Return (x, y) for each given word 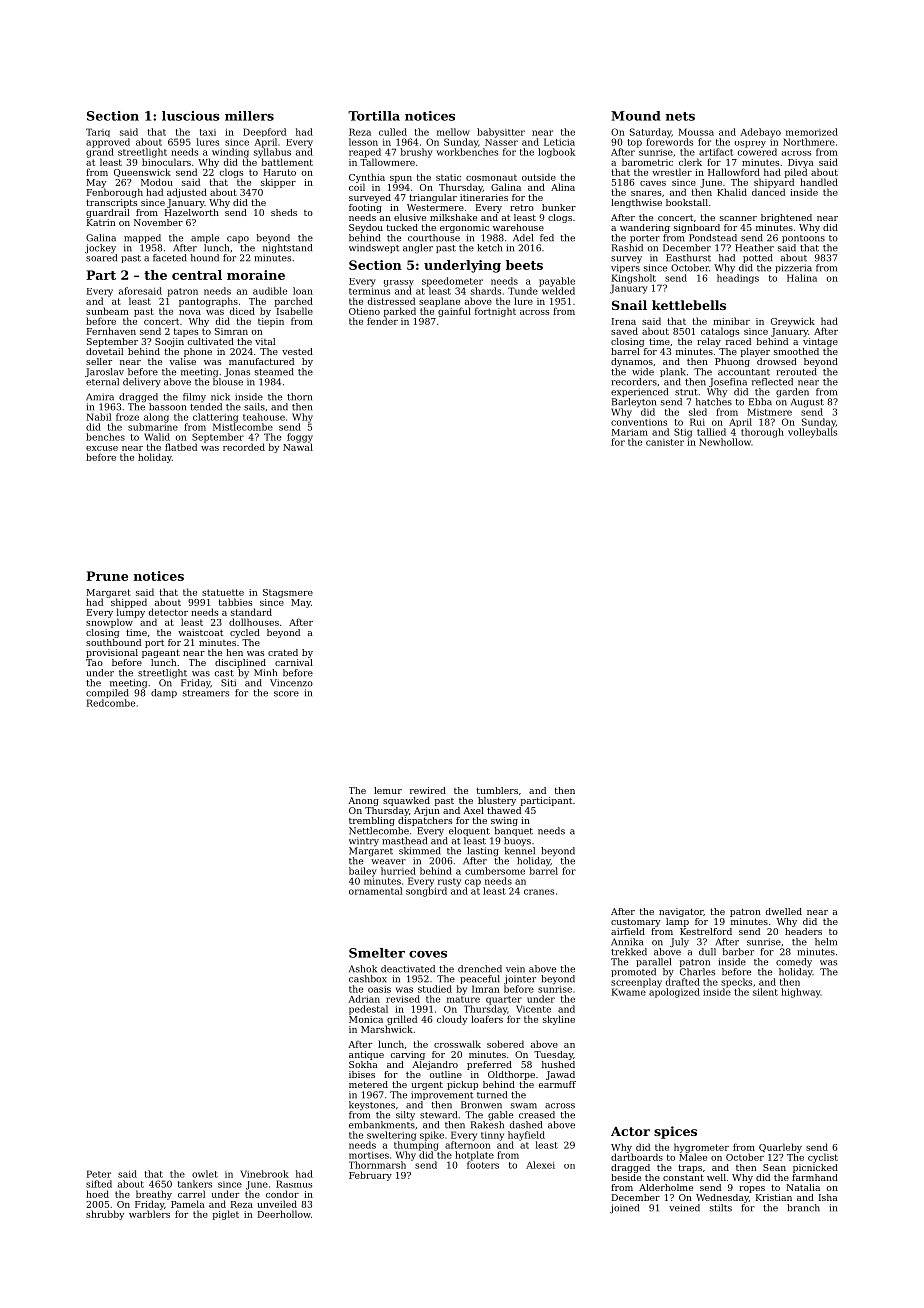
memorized (812, 132)
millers (249, 116)
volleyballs (812, 433)
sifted (99, 1184)
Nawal (298, 447)
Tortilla (374, 116)
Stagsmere (288, 593)
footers (483, 1165)
